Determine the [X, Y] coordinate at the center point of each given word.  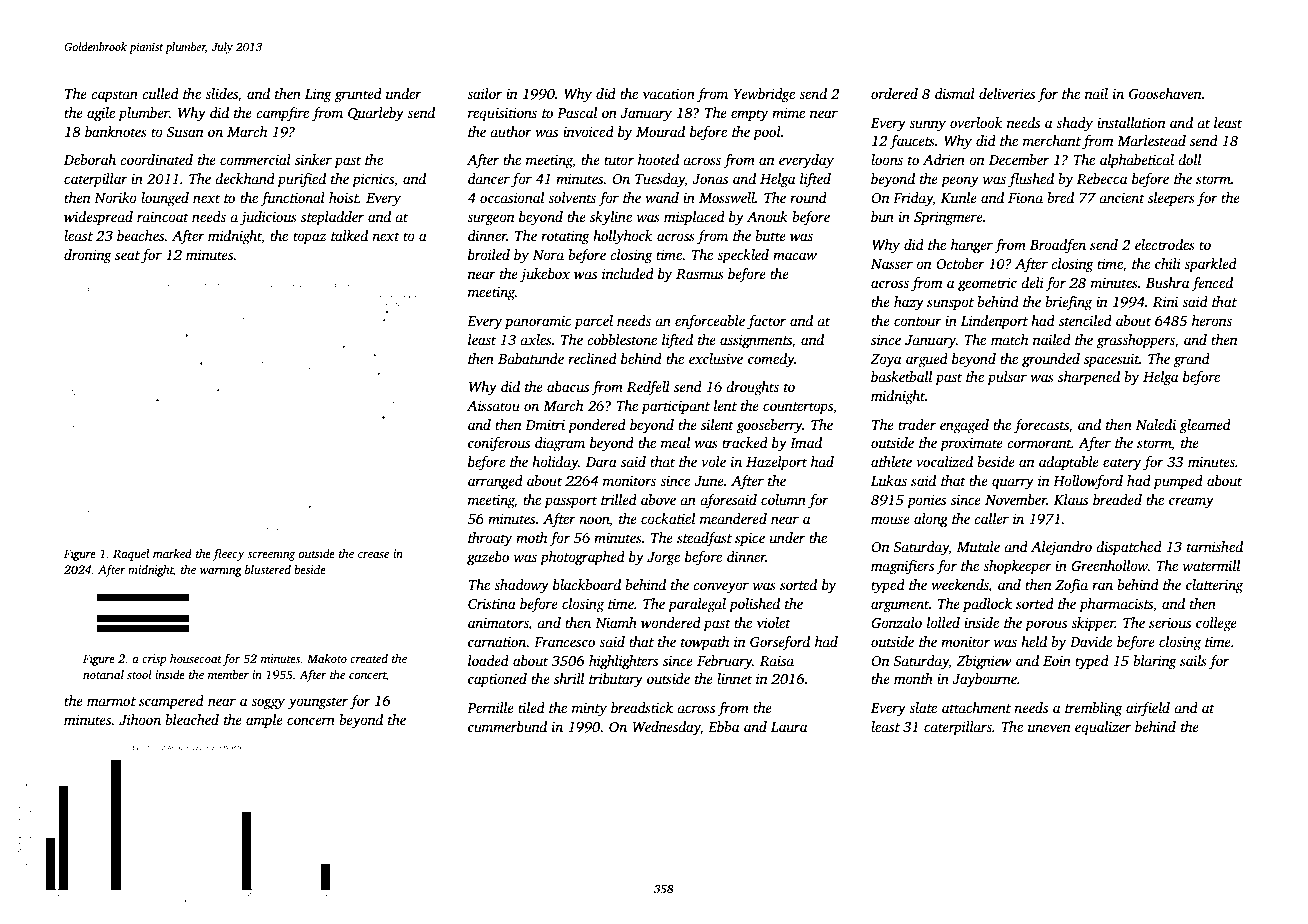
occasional [512, 197]
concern [311, 721]
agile [101, 114]
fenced [1212, 284]
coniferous [499, 444]
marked [172, 553]
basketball [901, 376]
